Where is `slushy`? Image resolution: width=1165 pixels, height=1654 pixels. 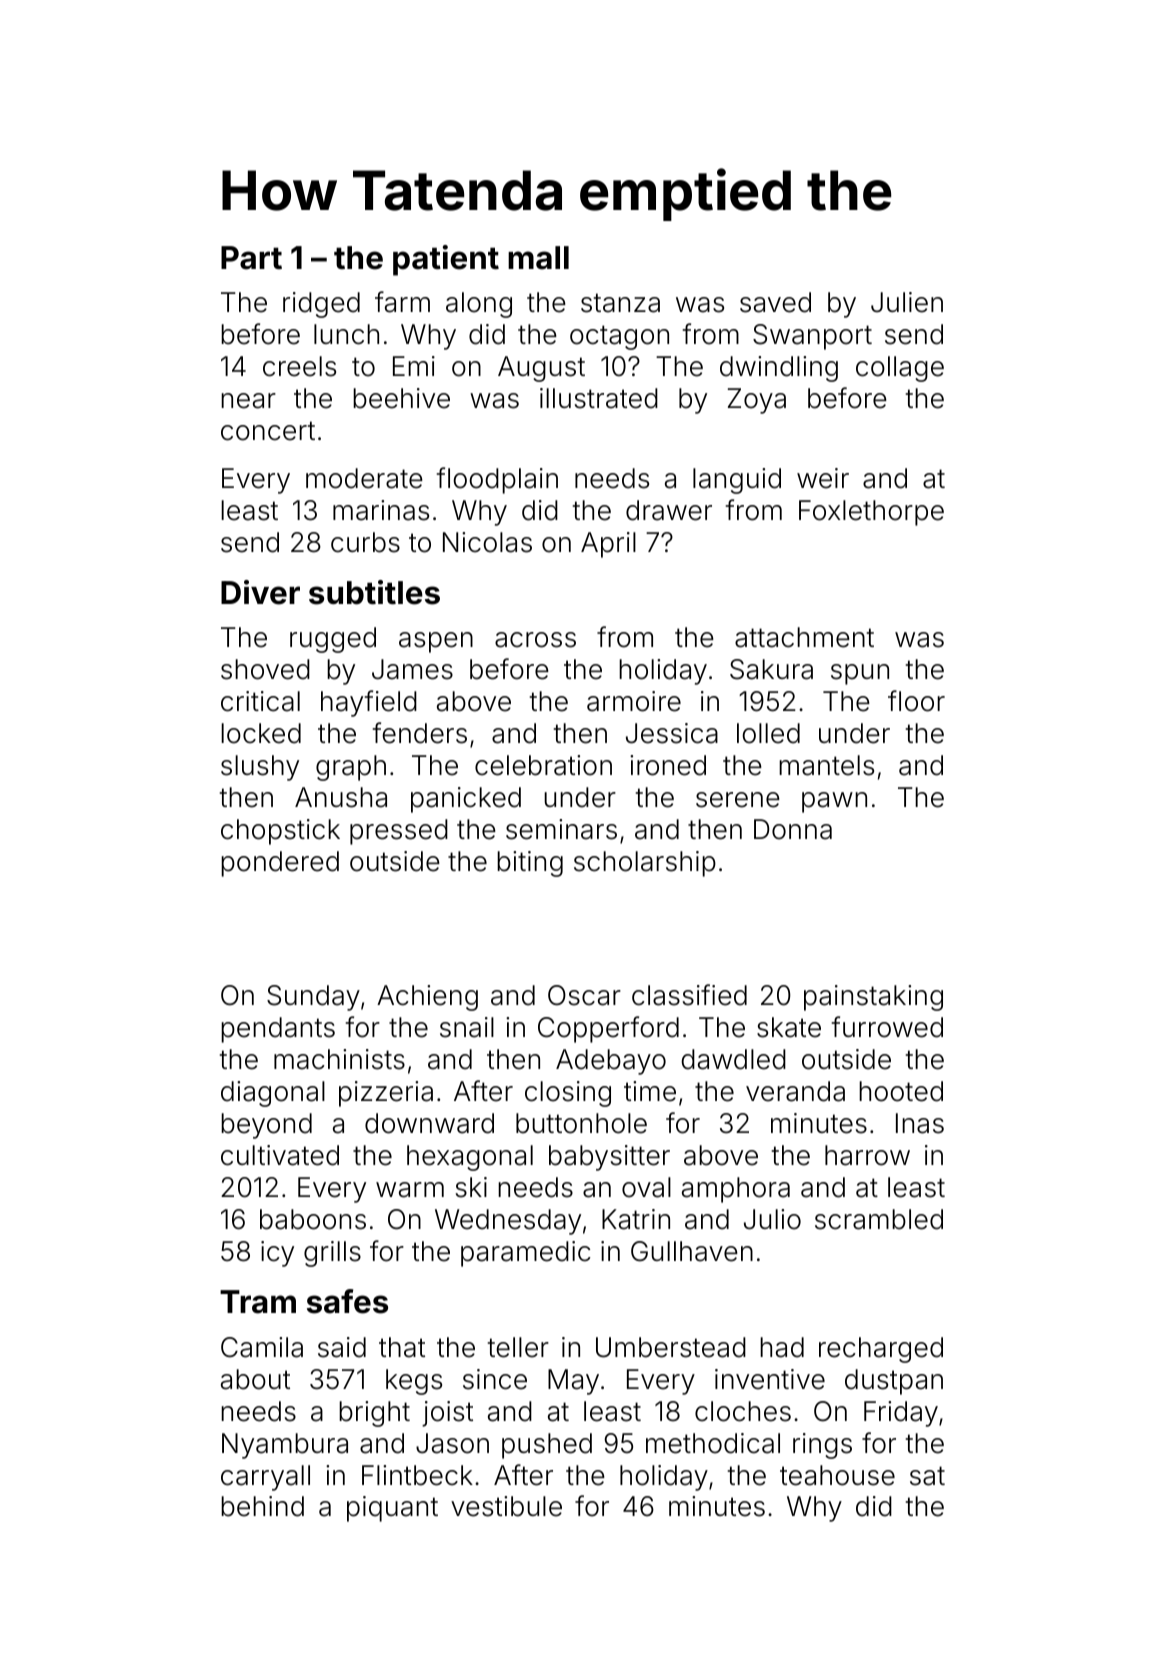
slushy is located at coordinates (260, 768).
